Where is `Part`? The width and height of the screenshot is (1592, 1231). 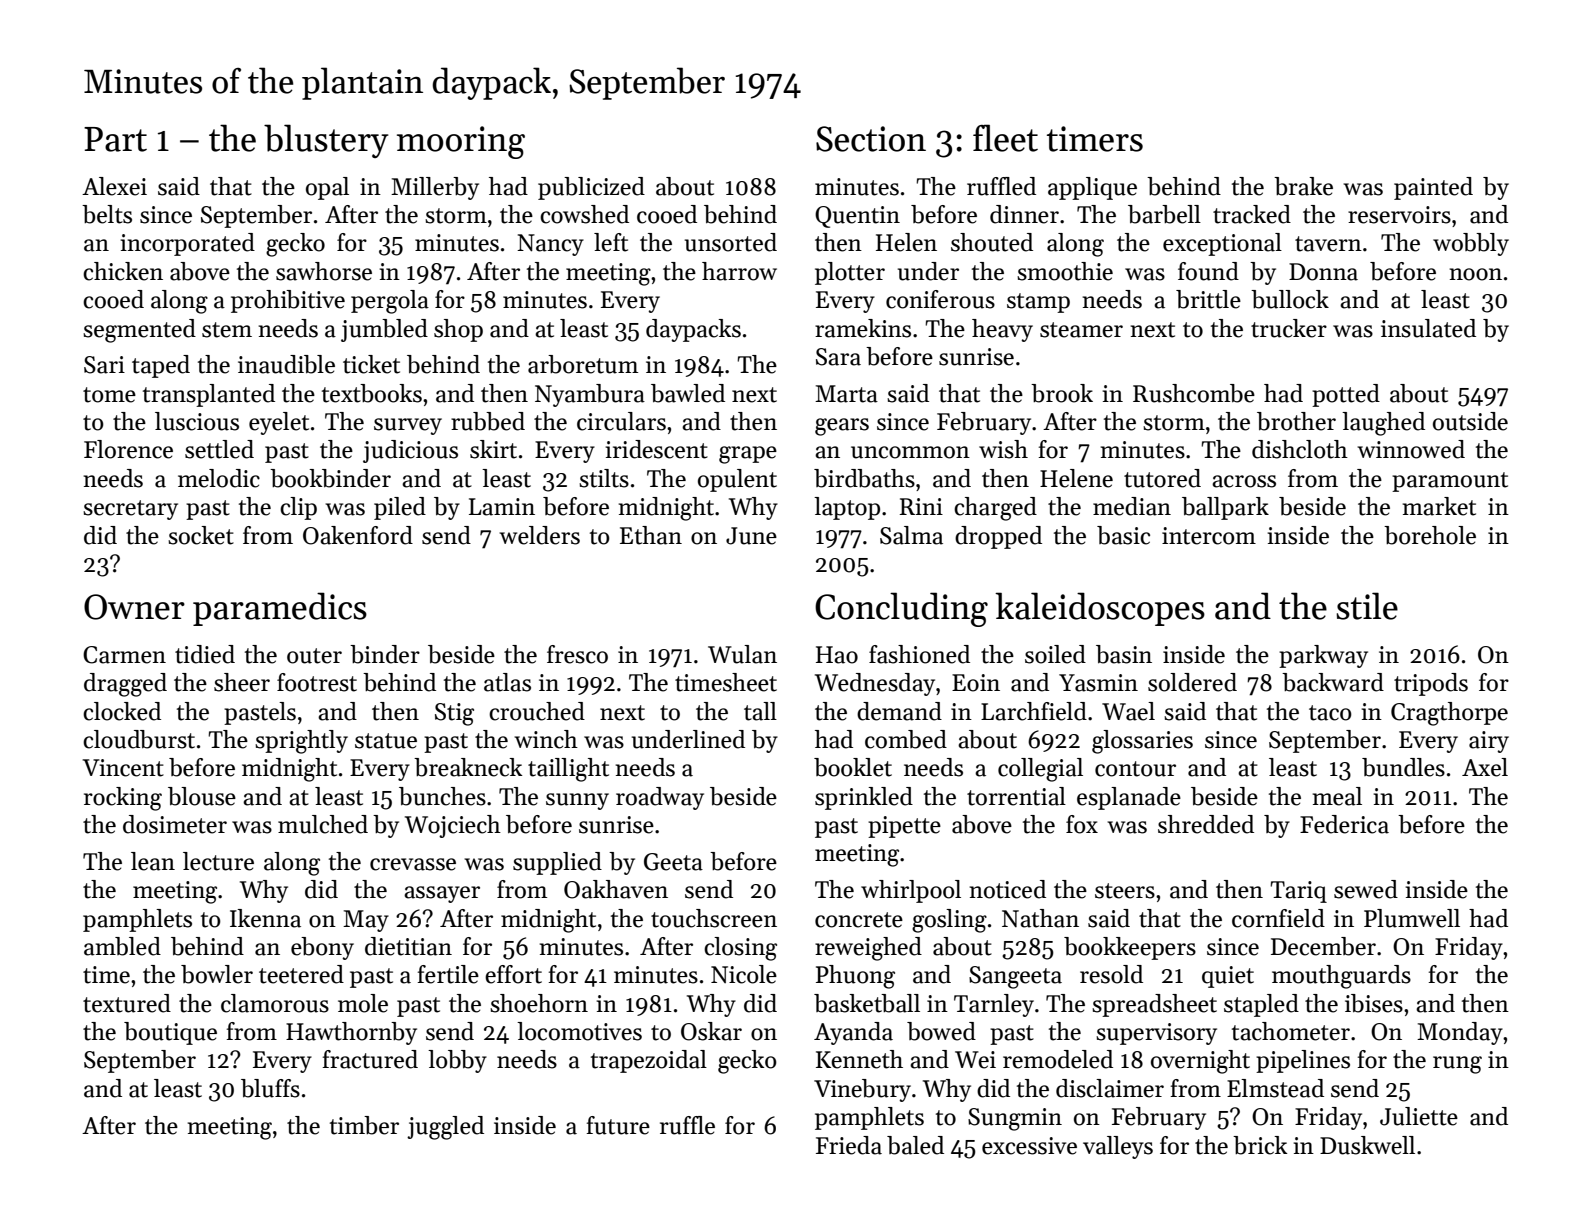 Part is located at coordinates (115, 139).
